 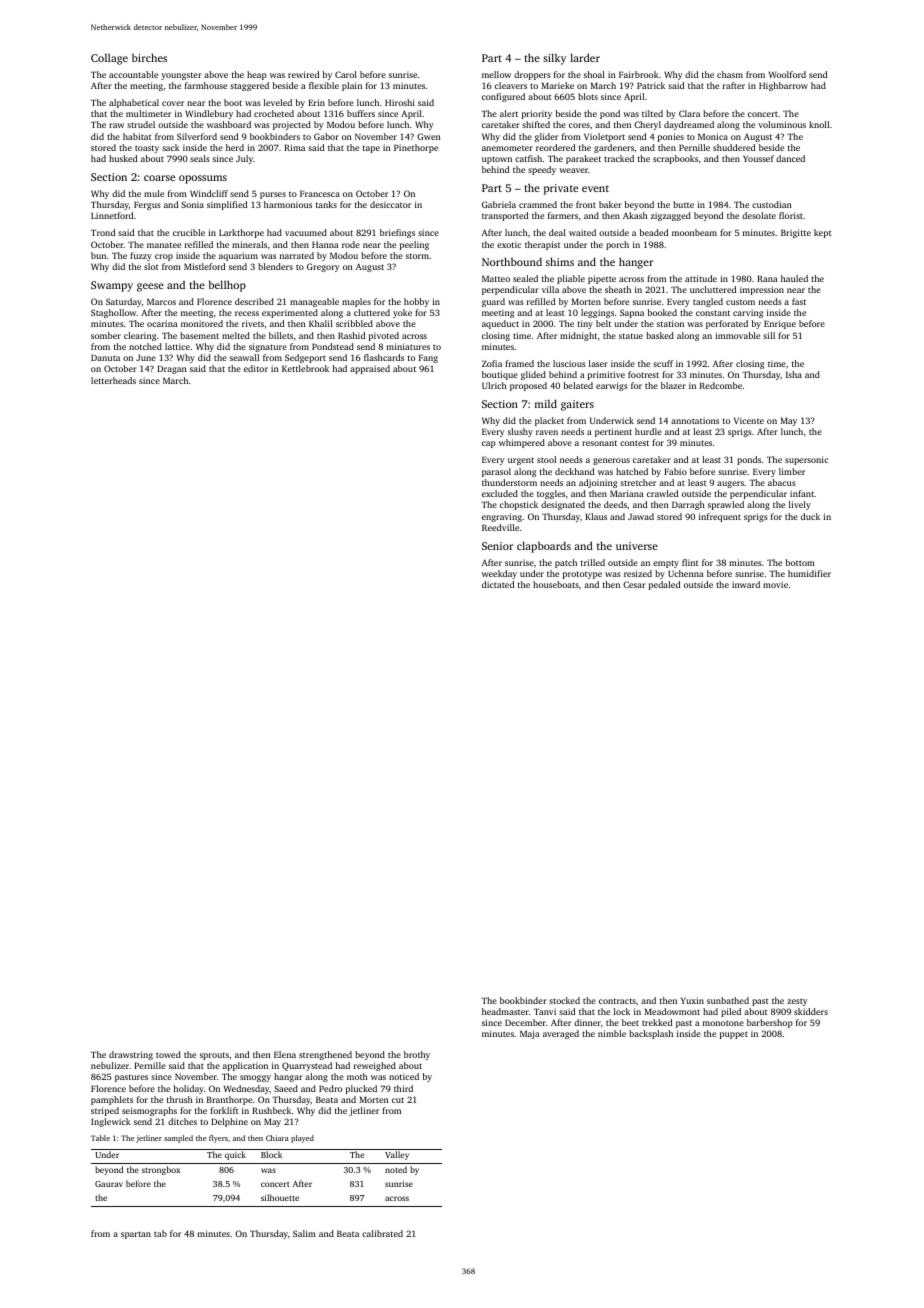 I want to click on Woolford, so click(x=787, y=74).
